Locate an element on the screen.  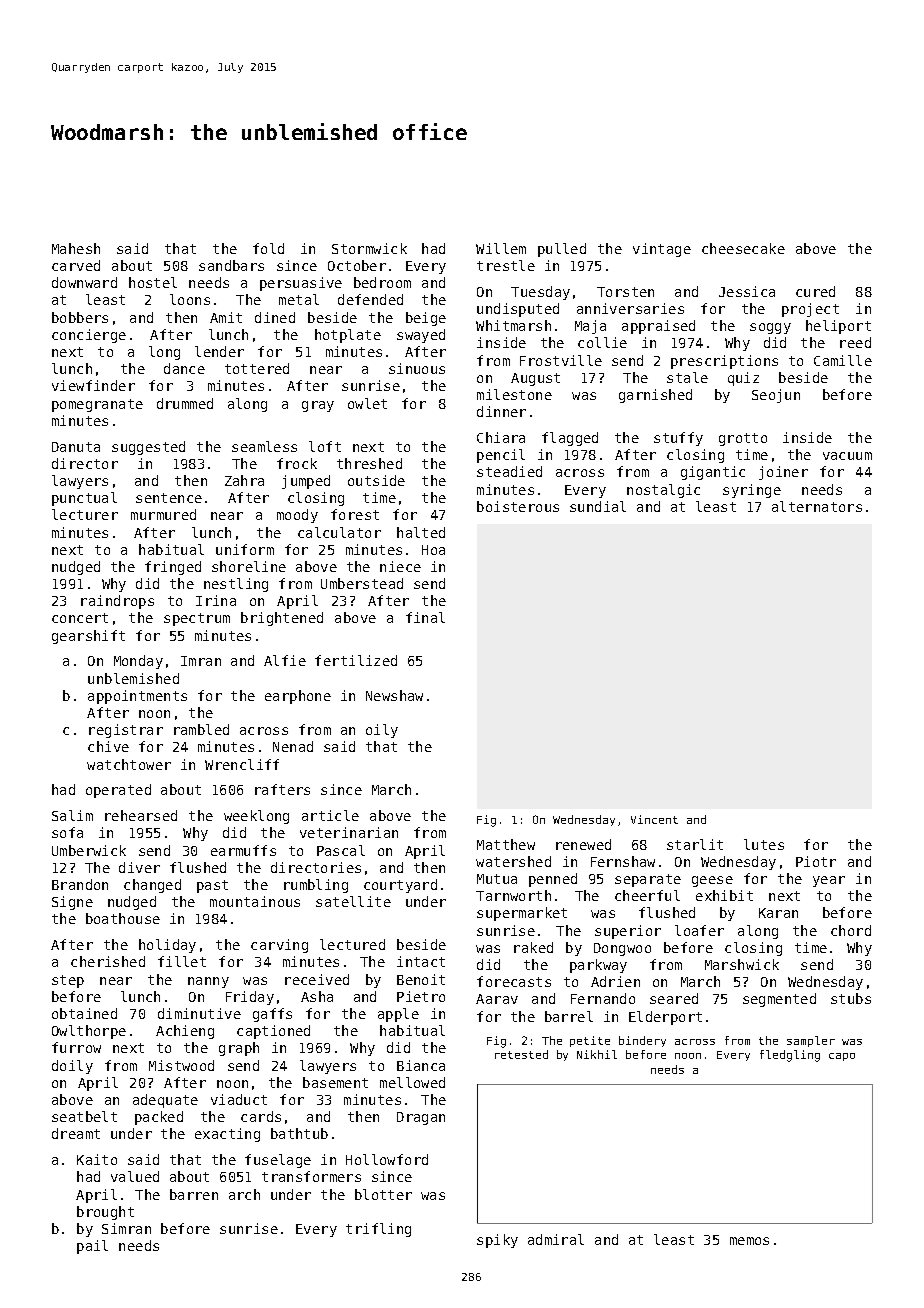
Signe is located at coordinates (72, 903).
